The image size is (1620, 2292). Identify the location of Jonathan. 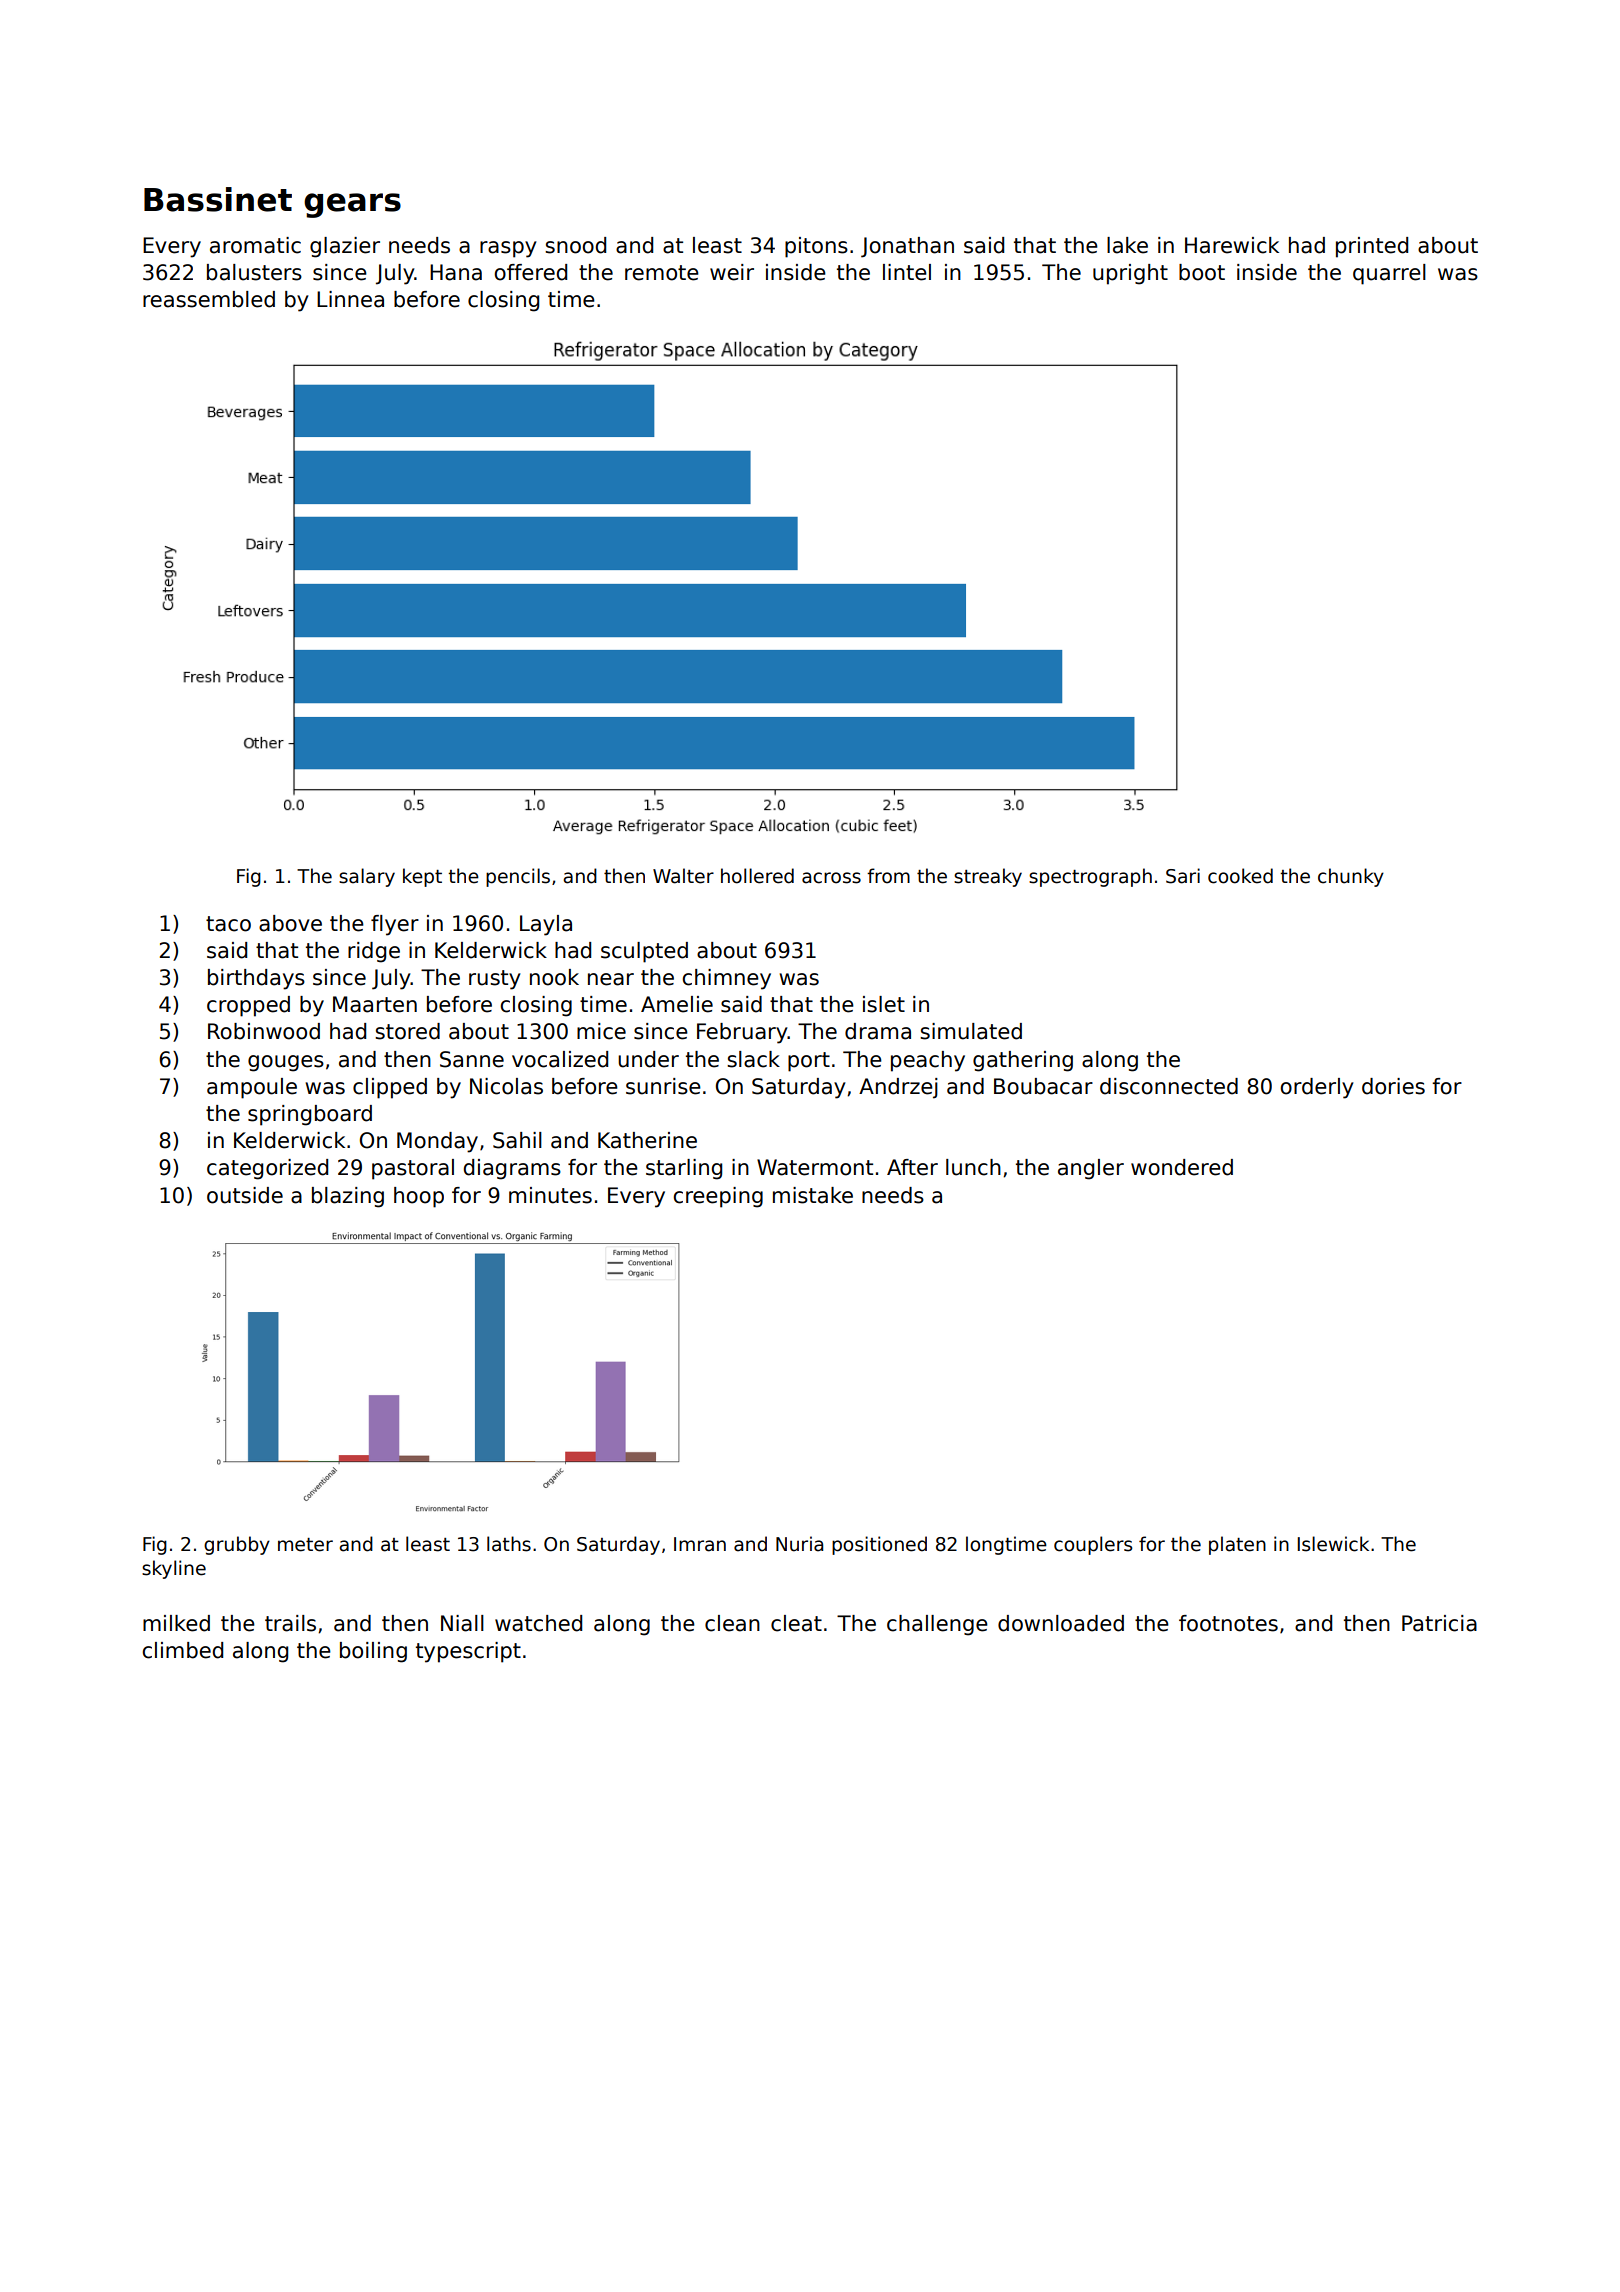
(907, 247).
